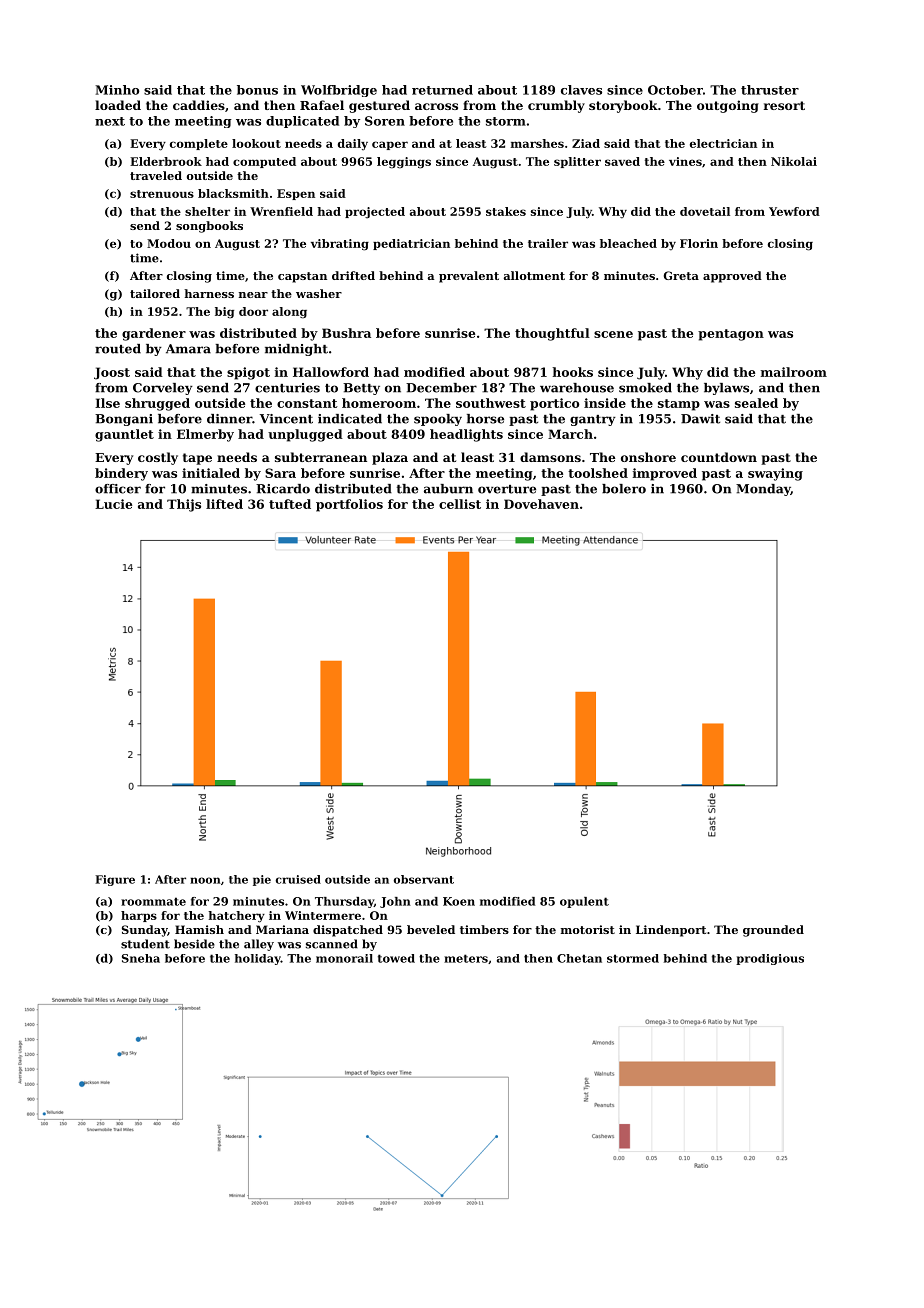 The image size is (924, 1308). I want to click on noon, so click(205, 880).
